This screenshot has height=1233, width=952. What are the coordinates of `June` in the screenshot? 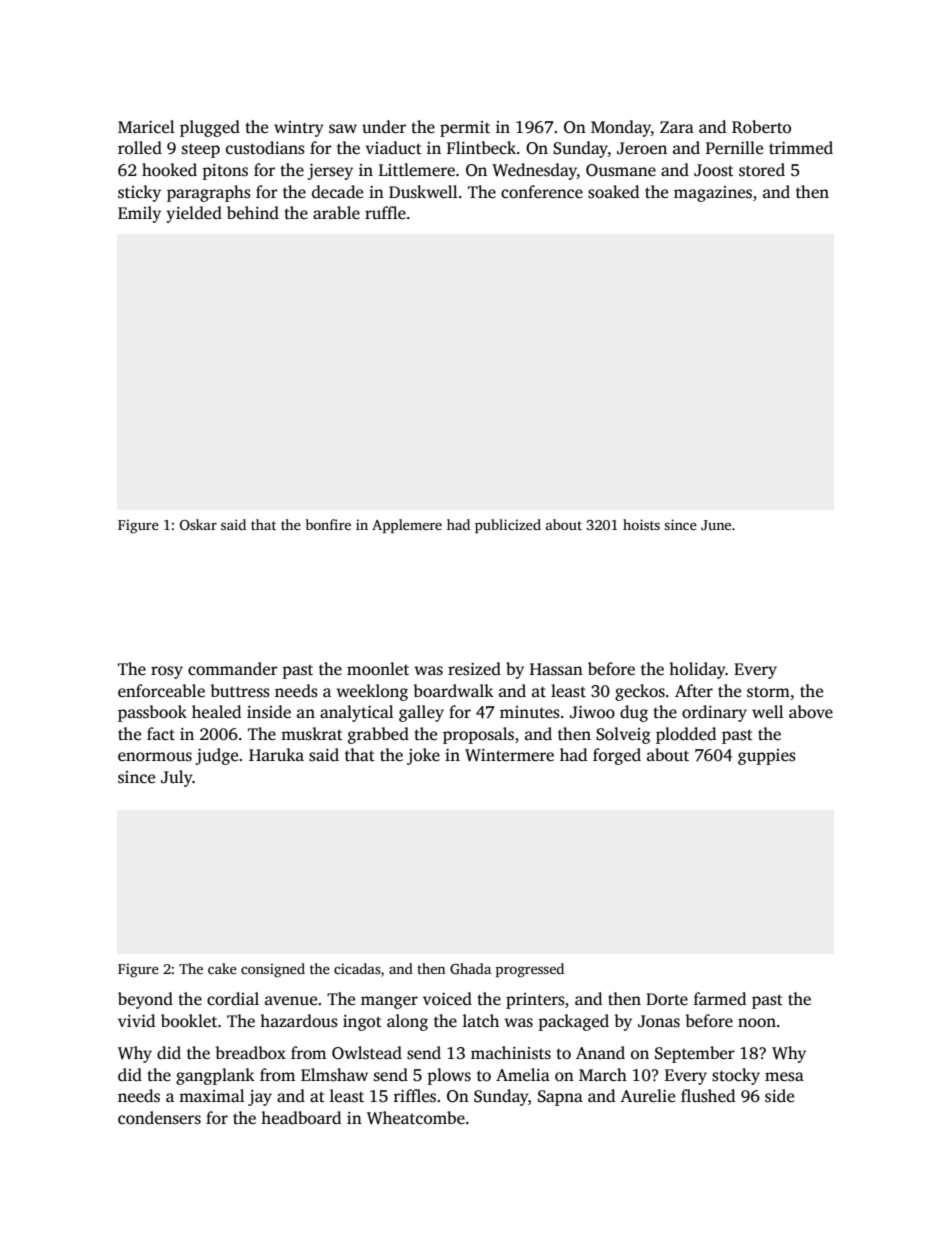 It's located at (716, 525).
